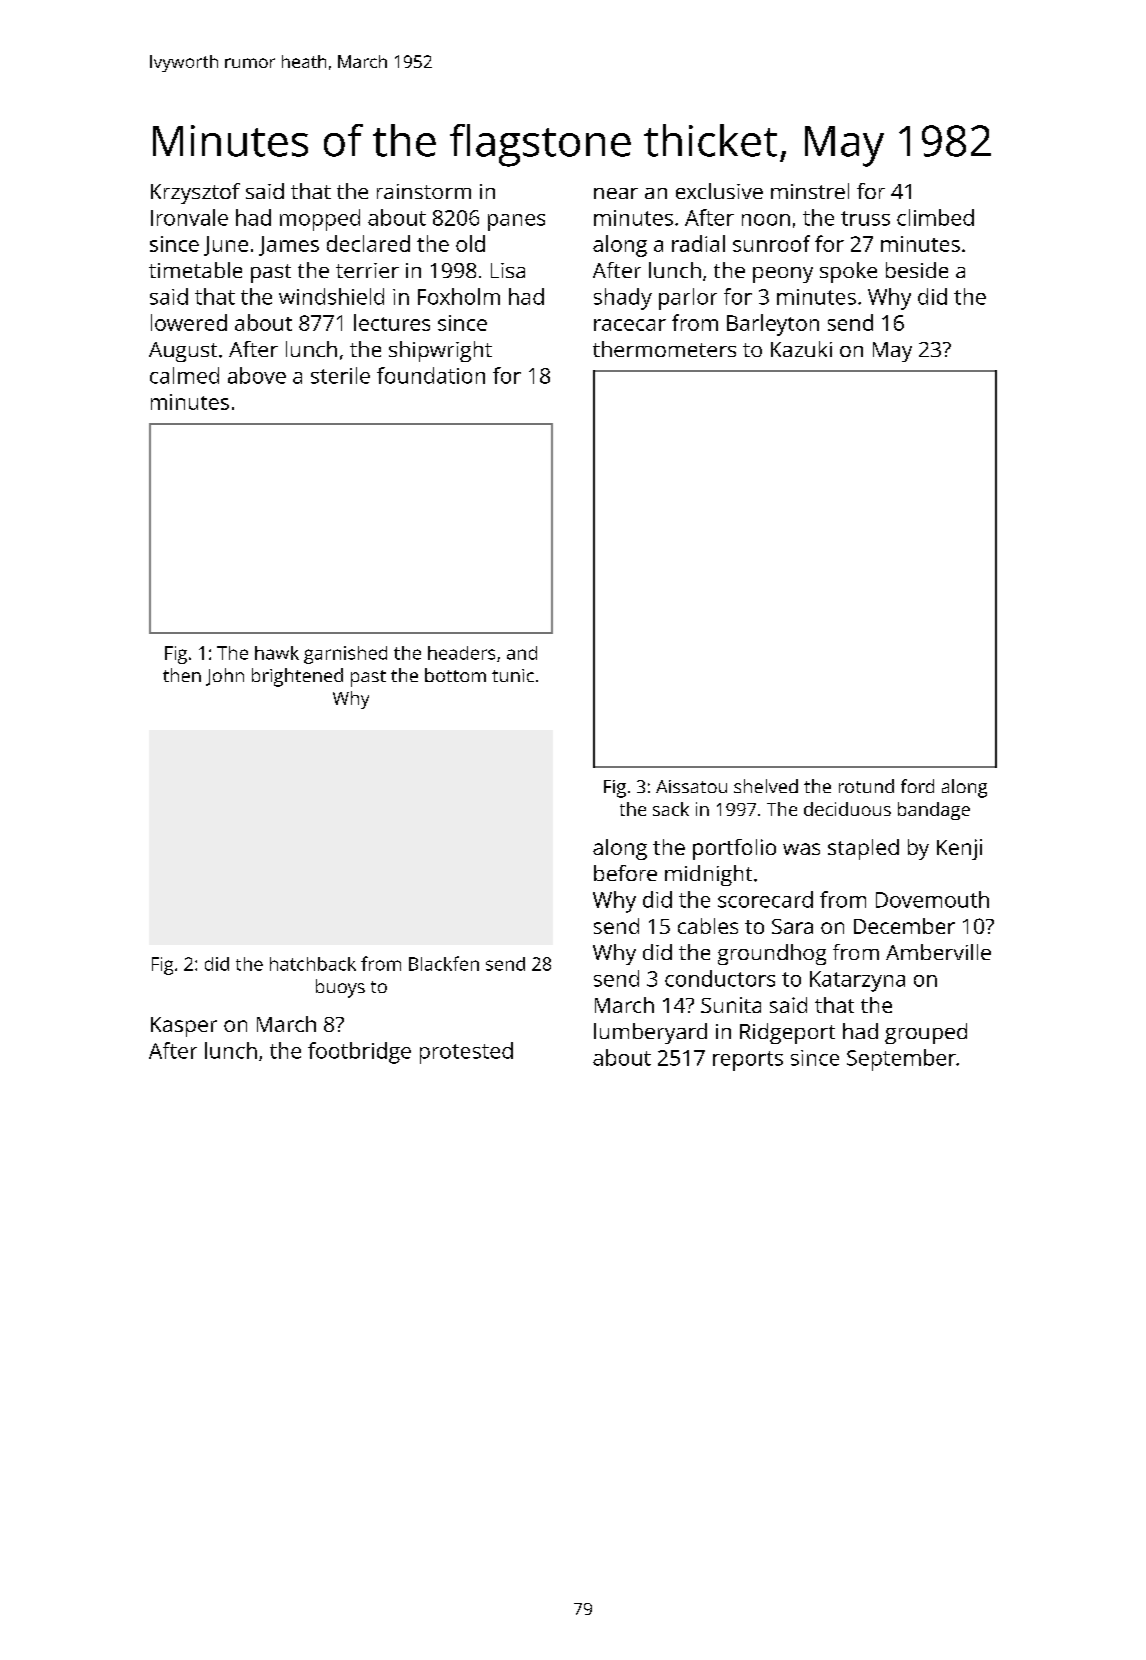  I want to click on tunic, so click(513, 675).
